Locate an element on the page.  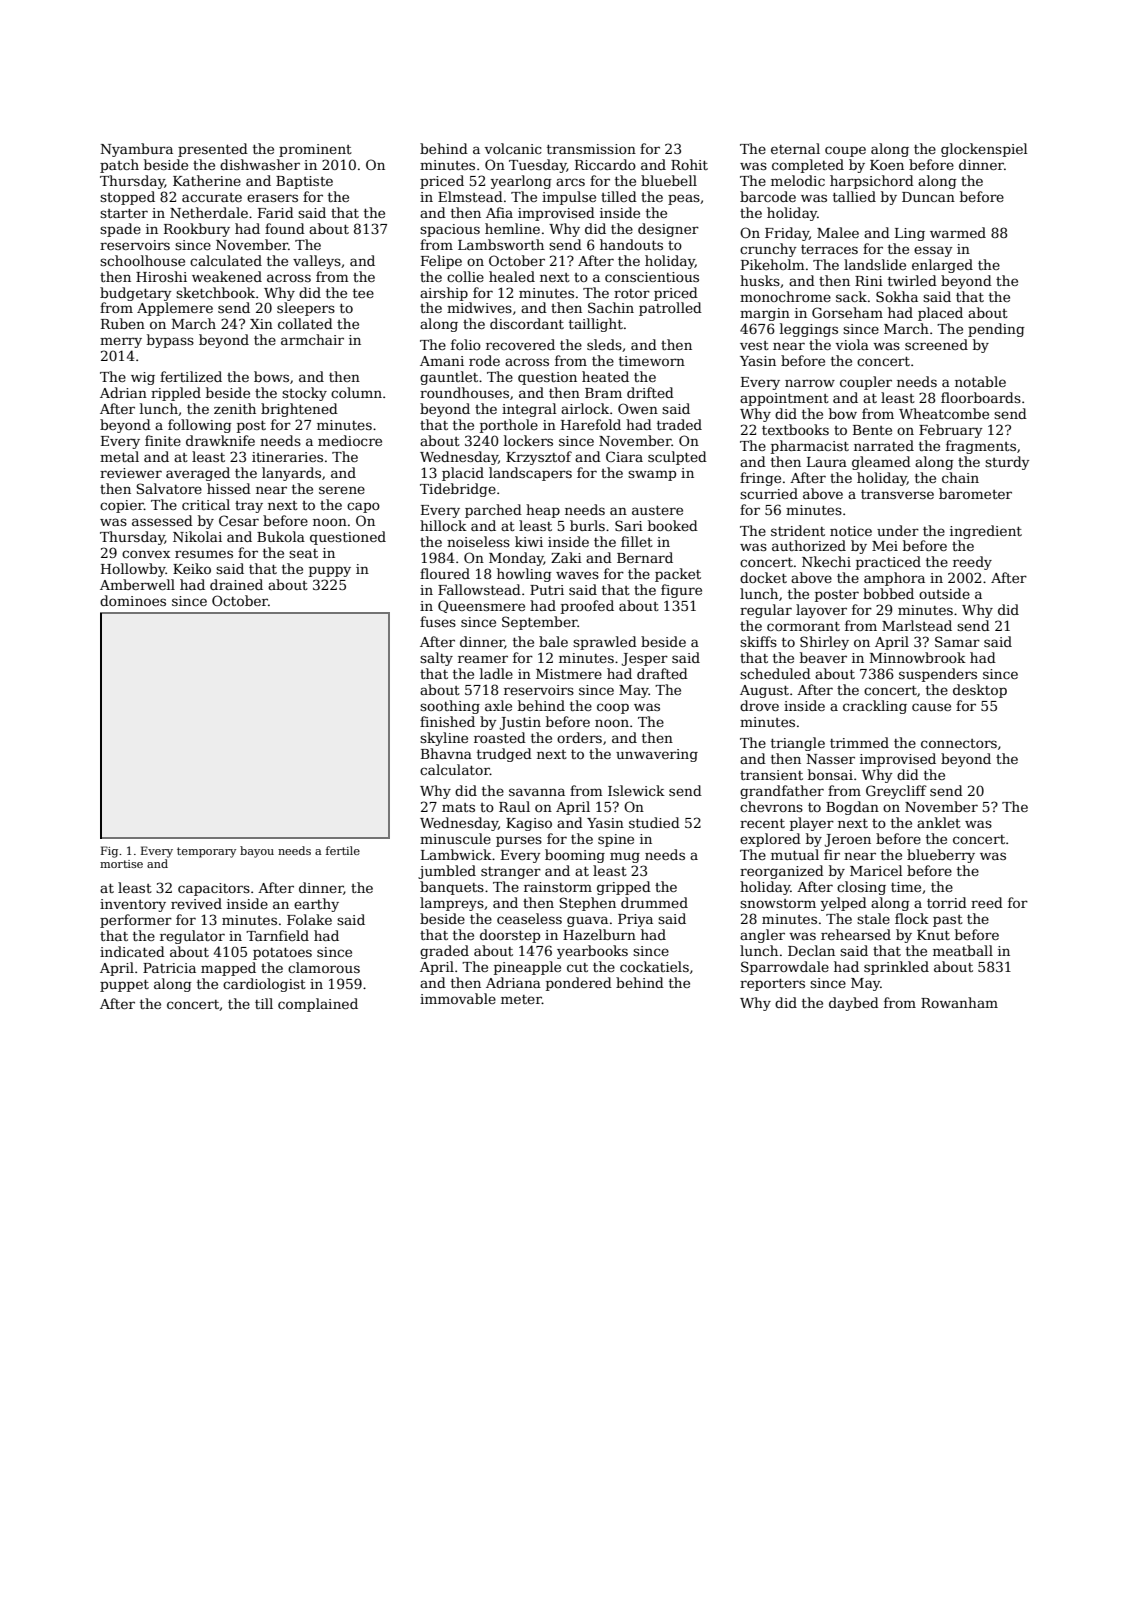
bluebell is located at coordinates (669, 180).
